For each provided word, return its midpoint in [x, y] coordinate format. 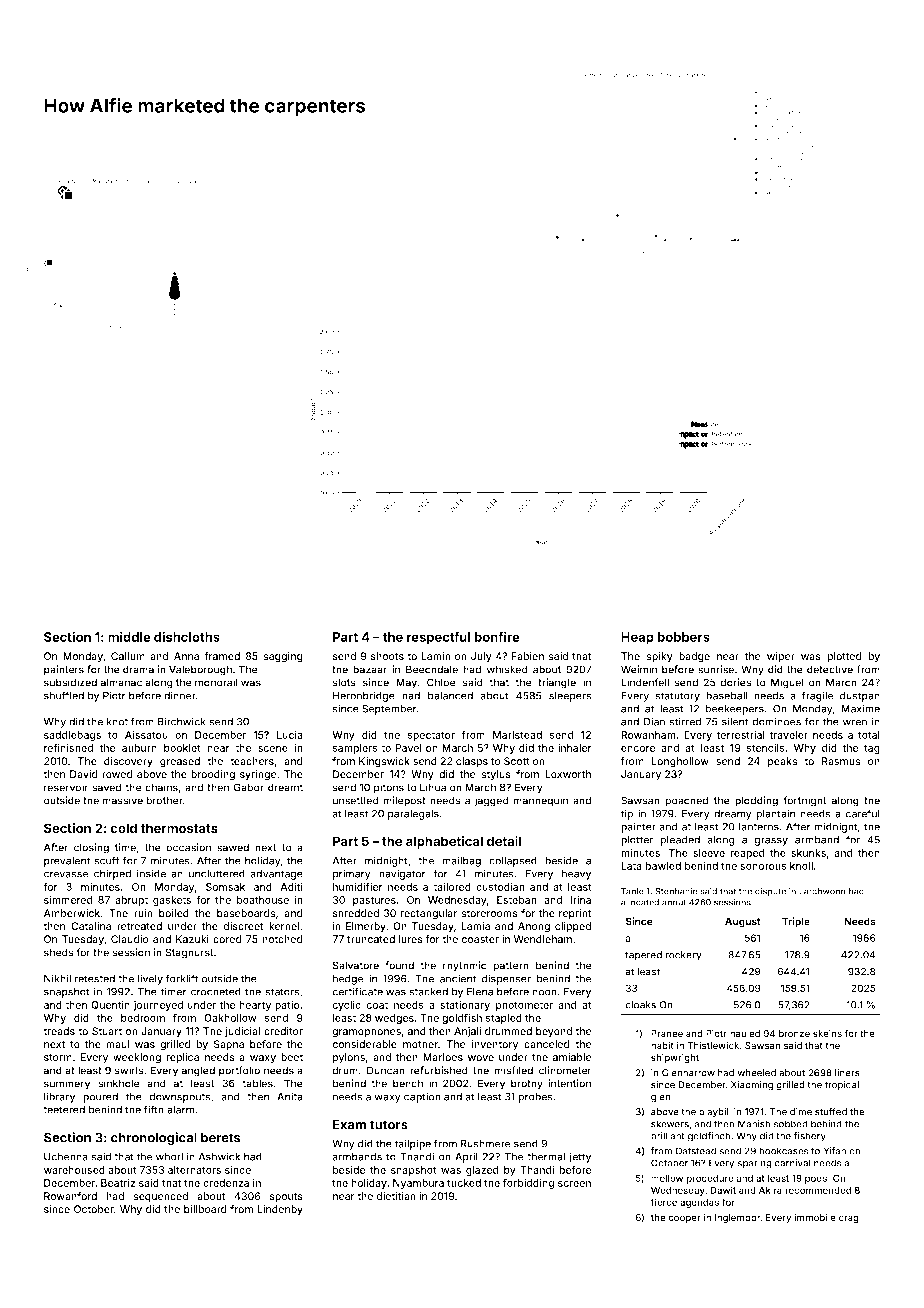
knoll [801, 866]
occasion [188, 847]
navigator [402, 874]
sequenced [160, 1197]
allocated [640, 902]
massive [122, 800]
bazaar [370, 669]
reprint [575, 914]
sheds [58, 952]
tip [627, 814]
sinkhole [118, 1083]
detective [830, 669]
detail [504, 841]
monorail [216, 682]
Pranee [667, 1033]
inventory [495, 1045]
